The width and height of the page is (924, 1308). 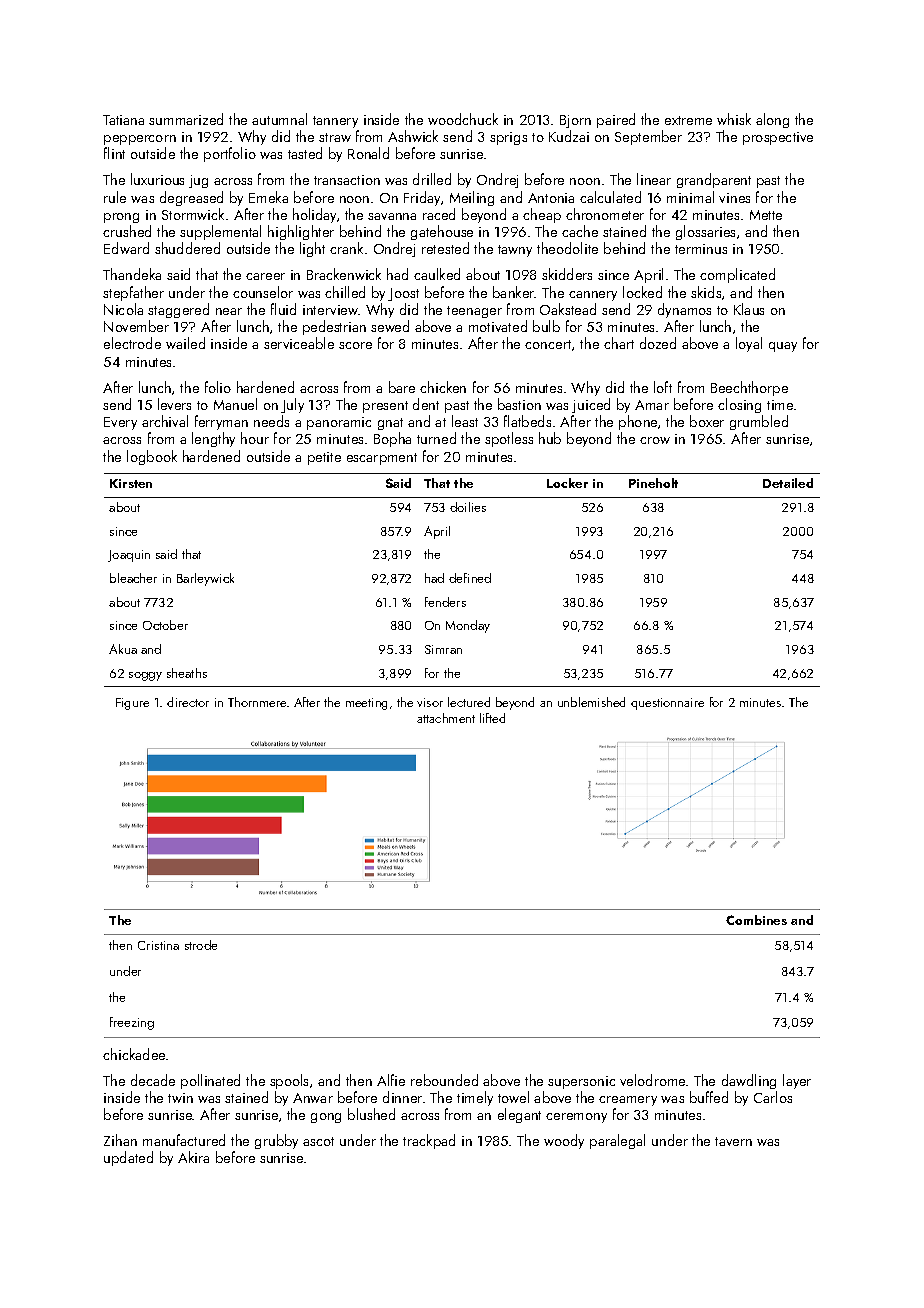 What do you see at coordinates (276, 1141) in the page?
I see `grubby` at bounding box center [276, 1141].
